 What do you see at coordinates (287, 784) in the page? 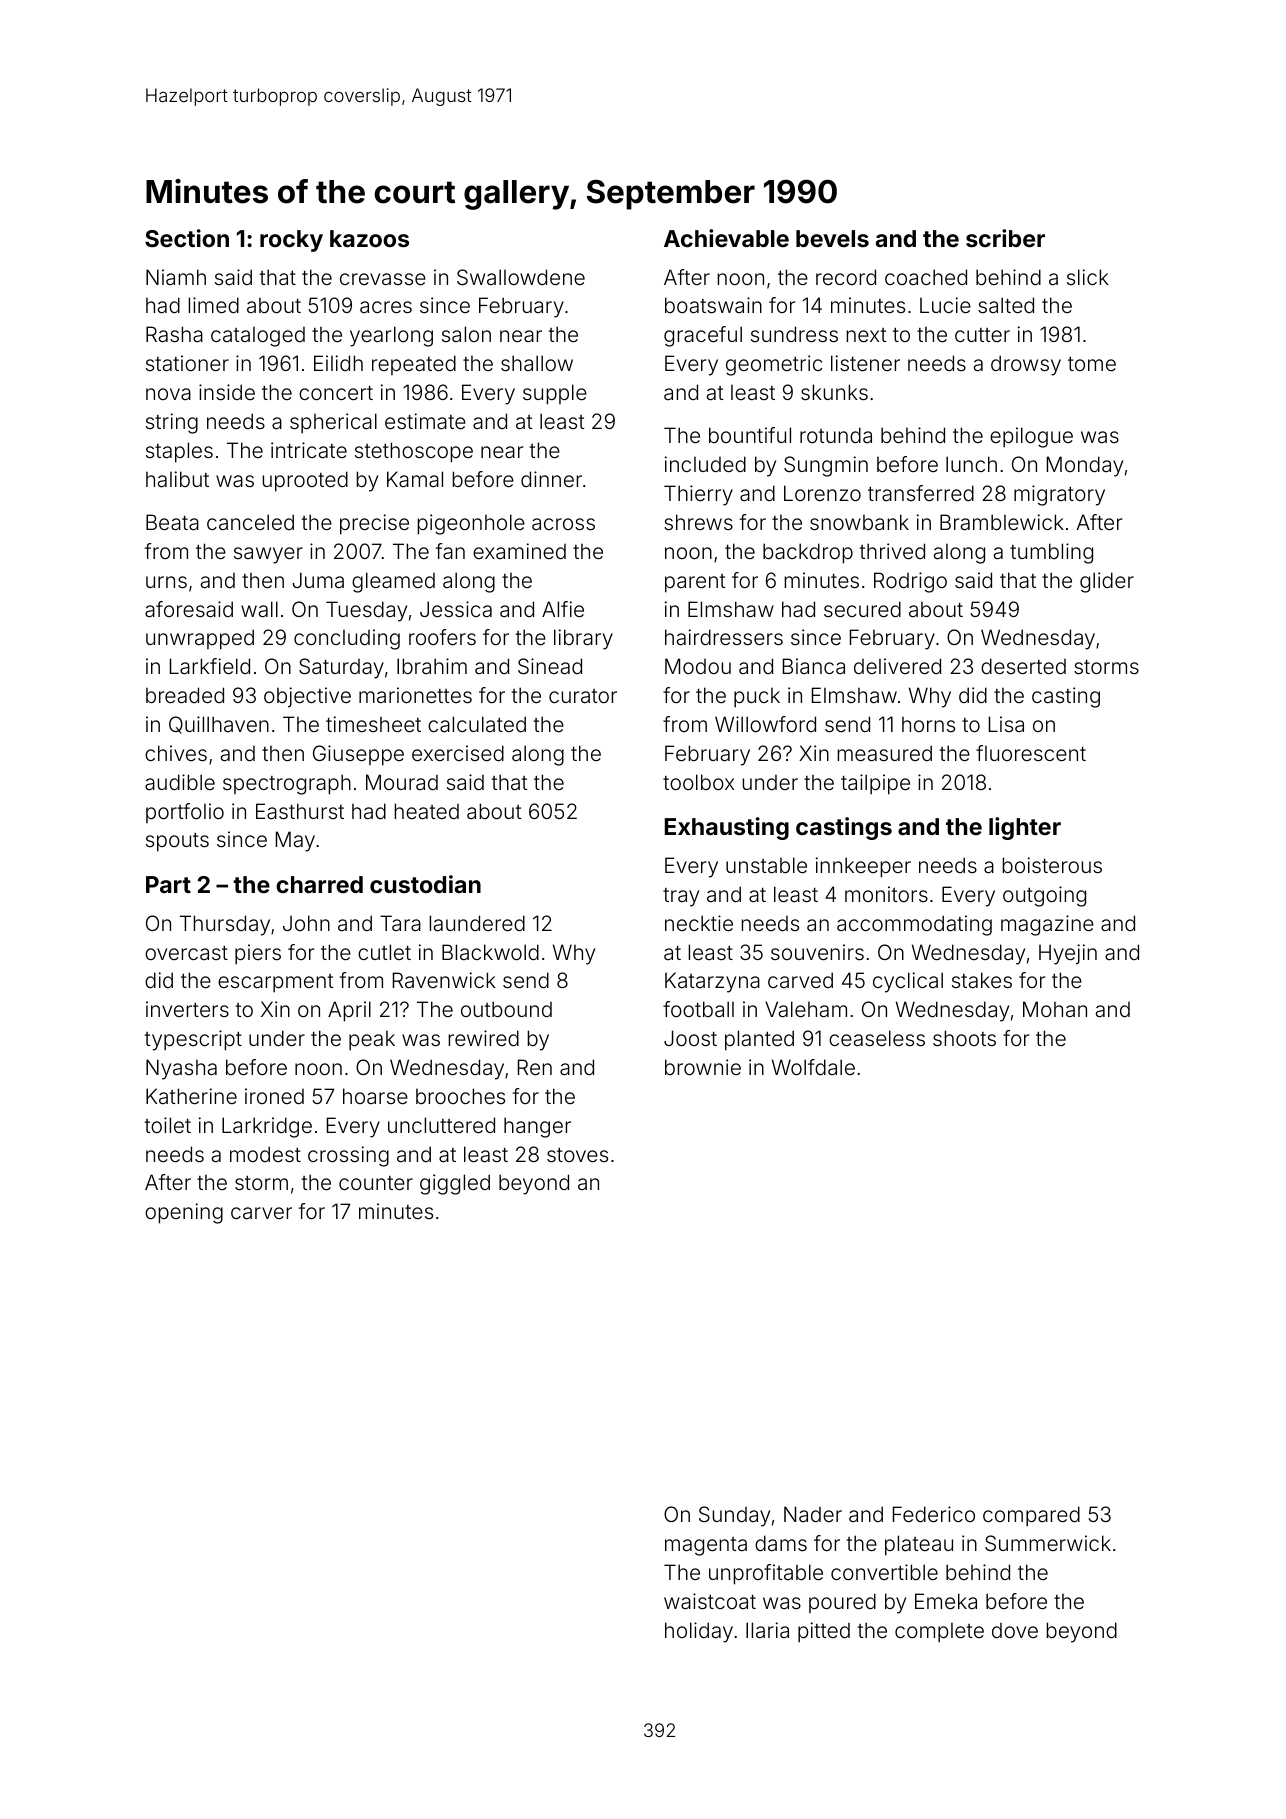
I see `spectrograph` at bounding box center [287, 784].
